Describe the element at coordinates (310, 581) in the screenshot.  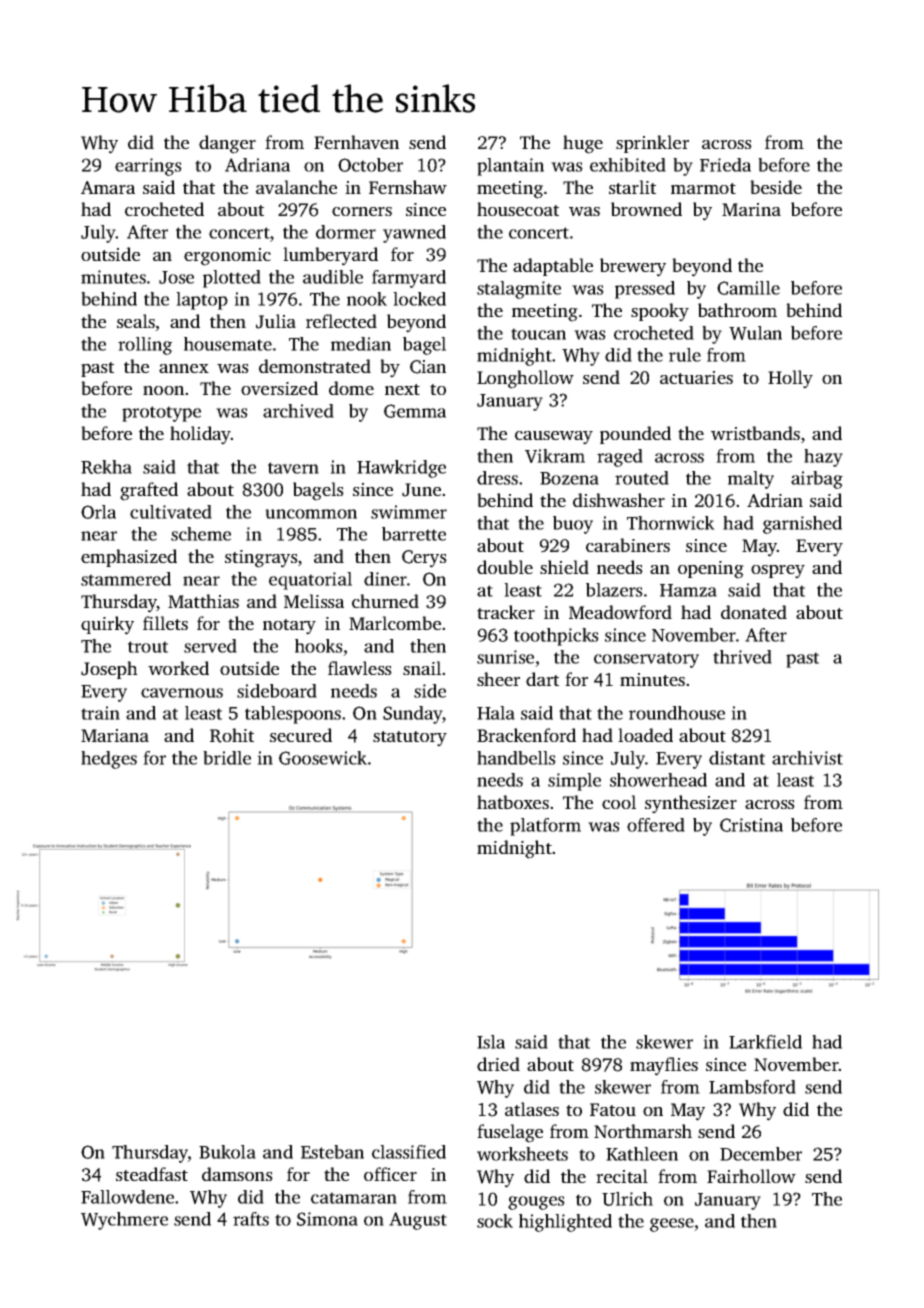
I see `equatorial` at that location.
